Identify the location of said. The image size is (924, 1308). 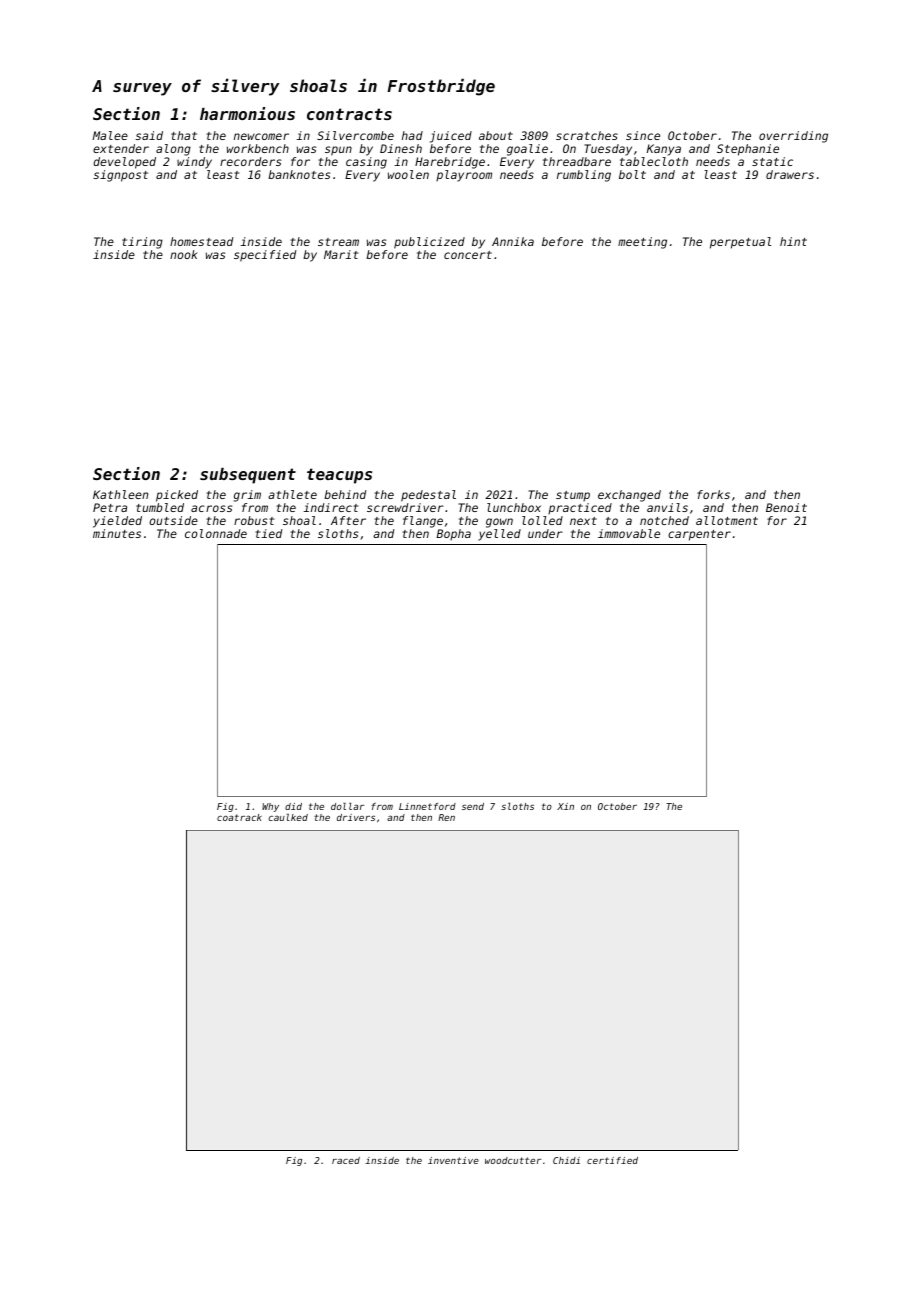
(149, 135).
